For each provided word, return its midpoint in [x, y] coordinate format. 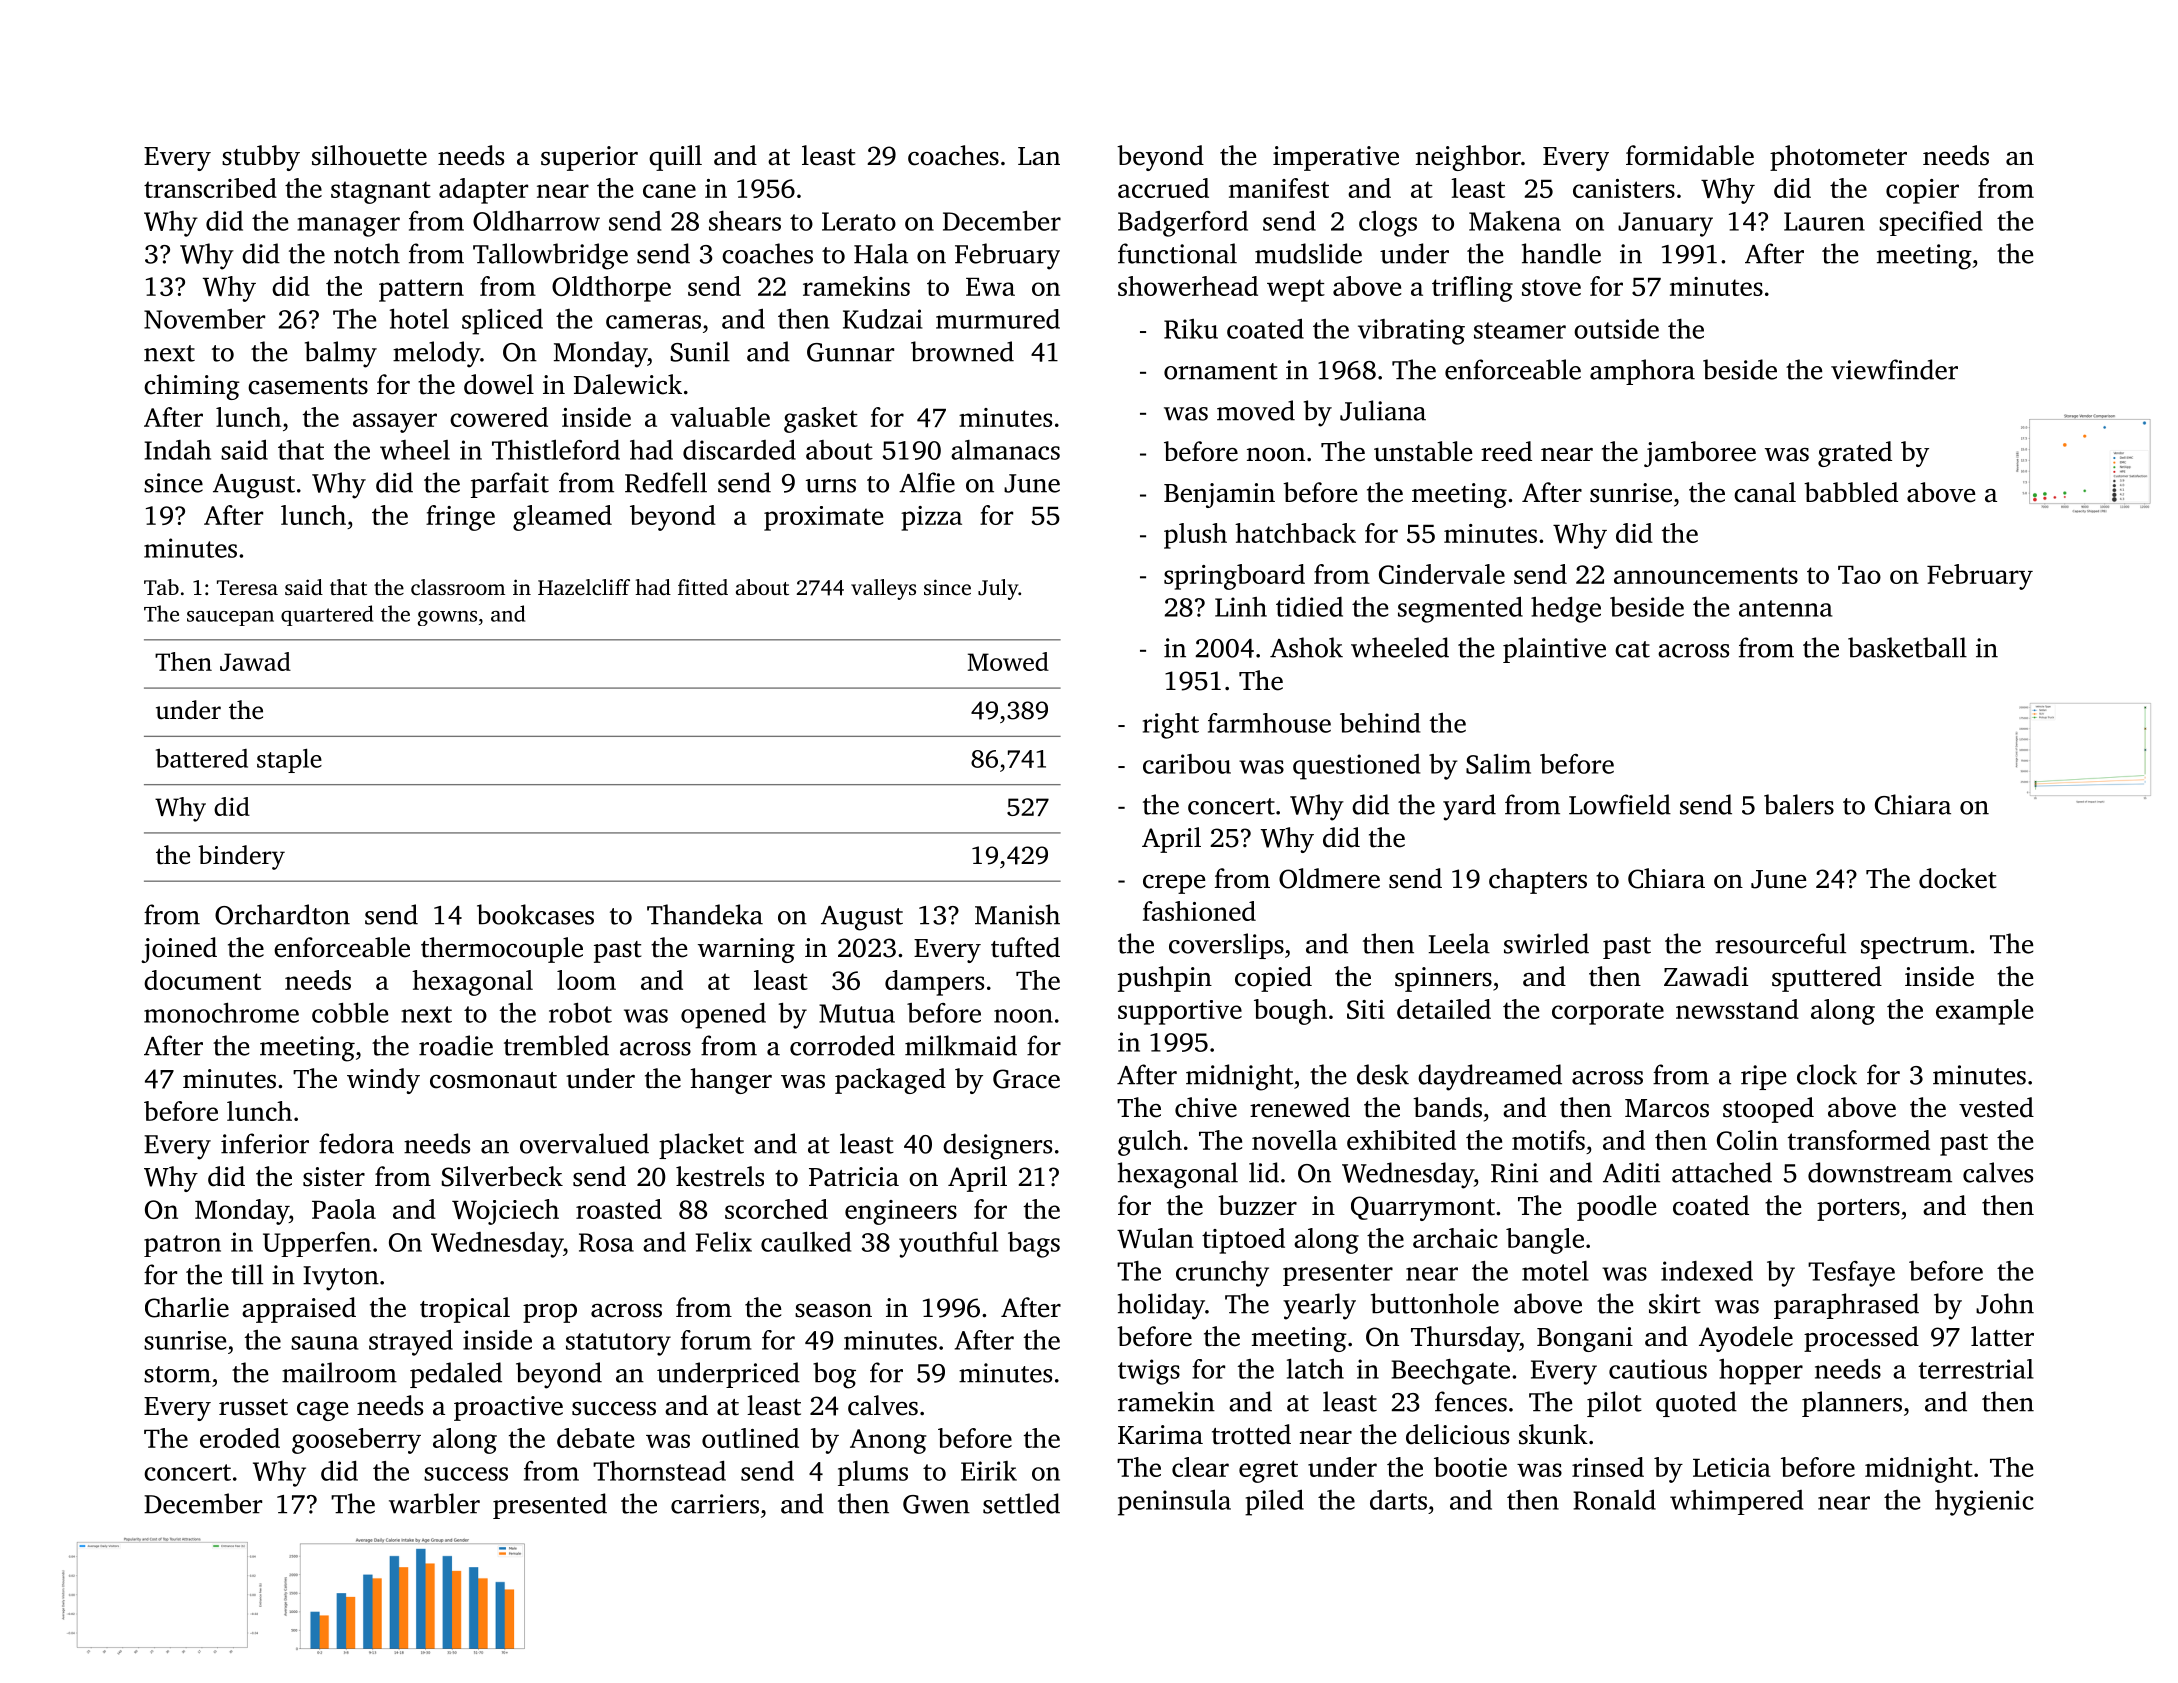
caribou [1187, 764]
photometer [1838, 158]
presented [550, 1506]
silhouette [369, 155]
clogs [1388, 224]
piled [1274, 1503]
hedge [1566, 610]
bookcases [535, 914]
